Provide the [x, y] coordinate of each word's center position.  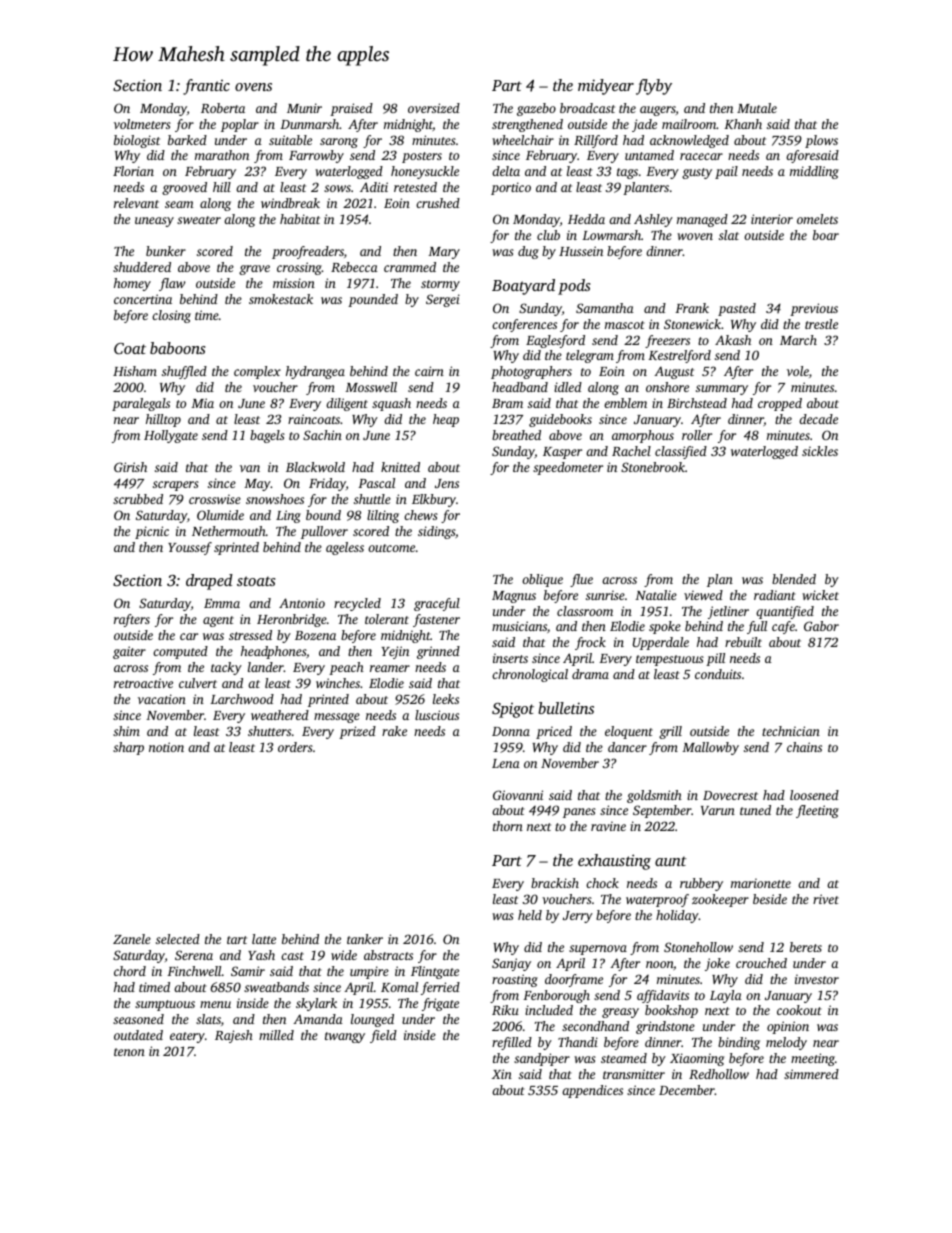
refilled [512, 1043]
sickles [820, 451]
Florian [133, 171]
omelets [817, 219]
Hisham [135, 371]
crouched [761, 963]
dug [528, 252]
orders [295, 747]
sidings [436, 532]
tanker [365, 939]
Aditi [374, 187]
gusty [697, 173]
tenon [129, 1052]
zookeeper [720, 900]
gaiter [129, 652]
